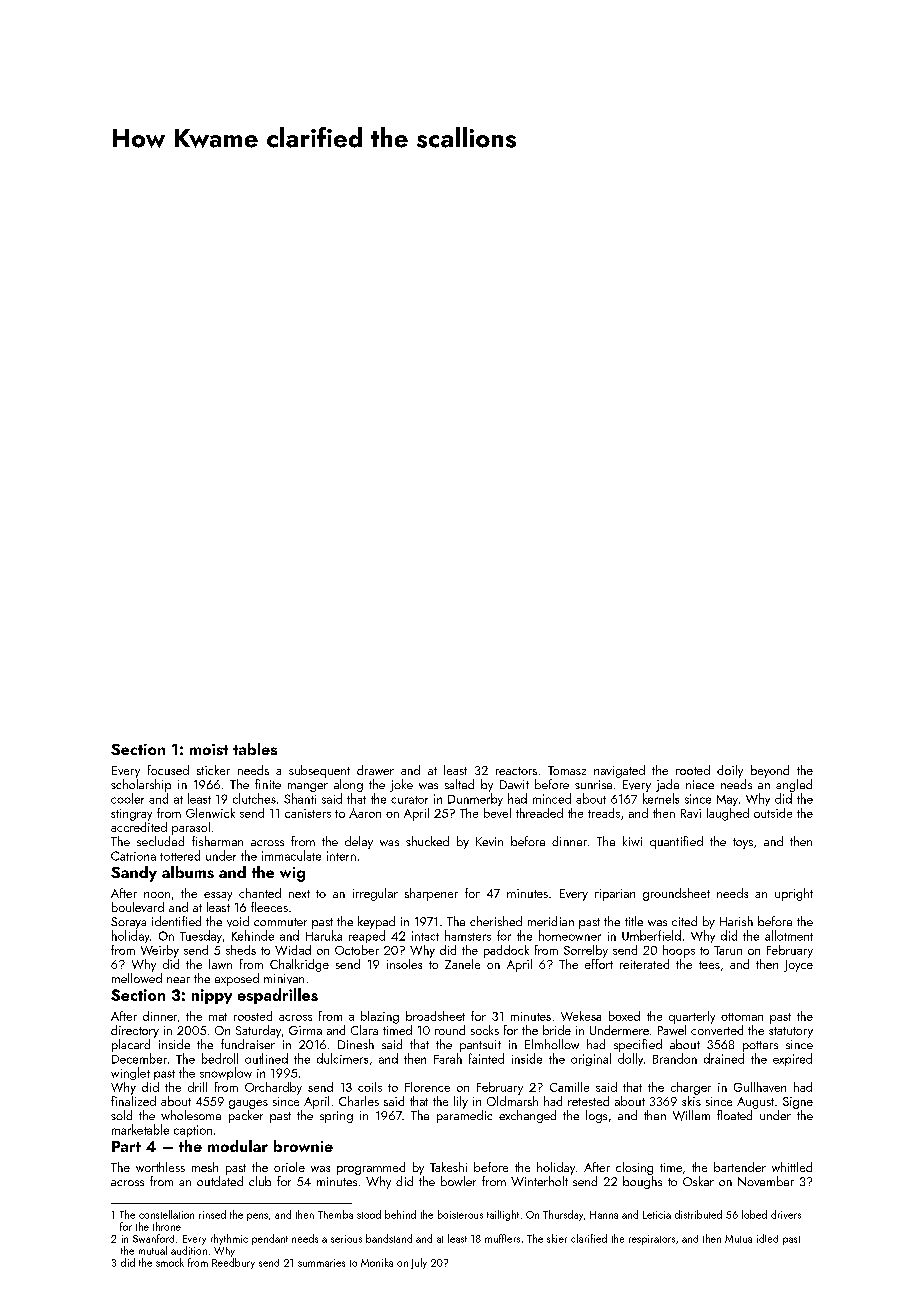 The image size is (924, 1308). Describe the element at coordinates (675, 1058) in the image. I see `Brandon` at that location.
